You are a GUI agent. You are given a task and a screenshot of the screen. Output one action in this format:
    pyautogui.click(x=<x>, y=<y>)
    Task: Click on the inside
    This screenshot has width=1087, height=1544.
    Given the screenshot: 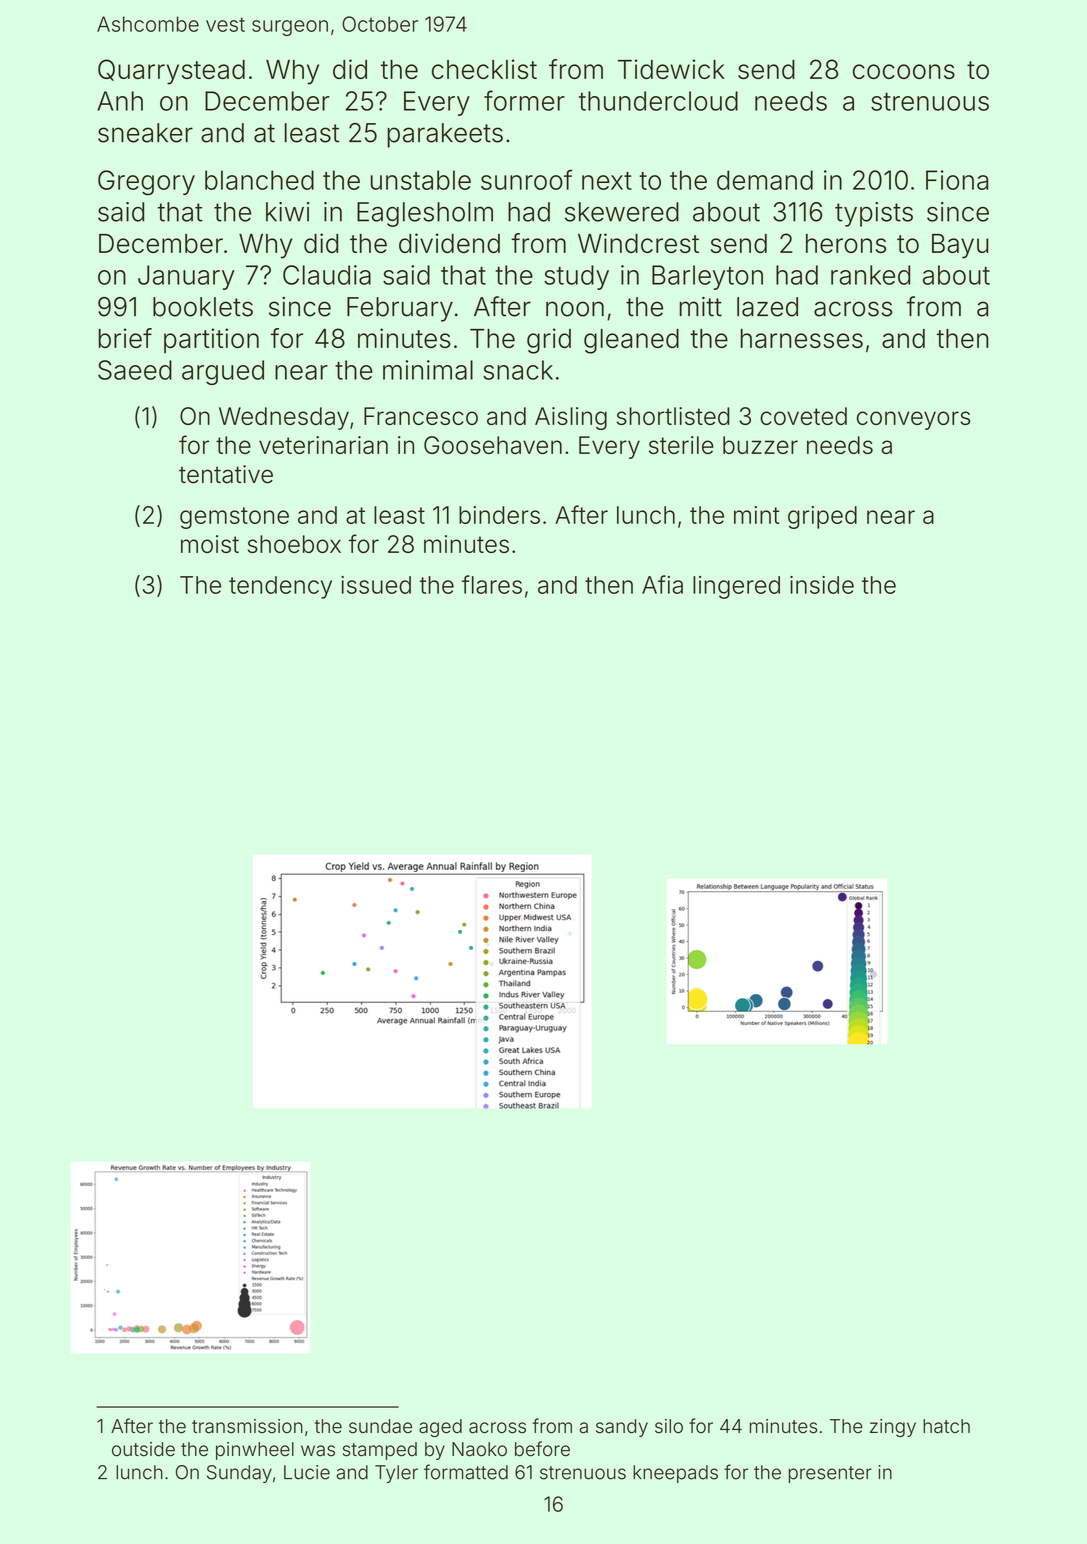 What is the action you would take?
    pyautogui.click(x=822, y=585)
